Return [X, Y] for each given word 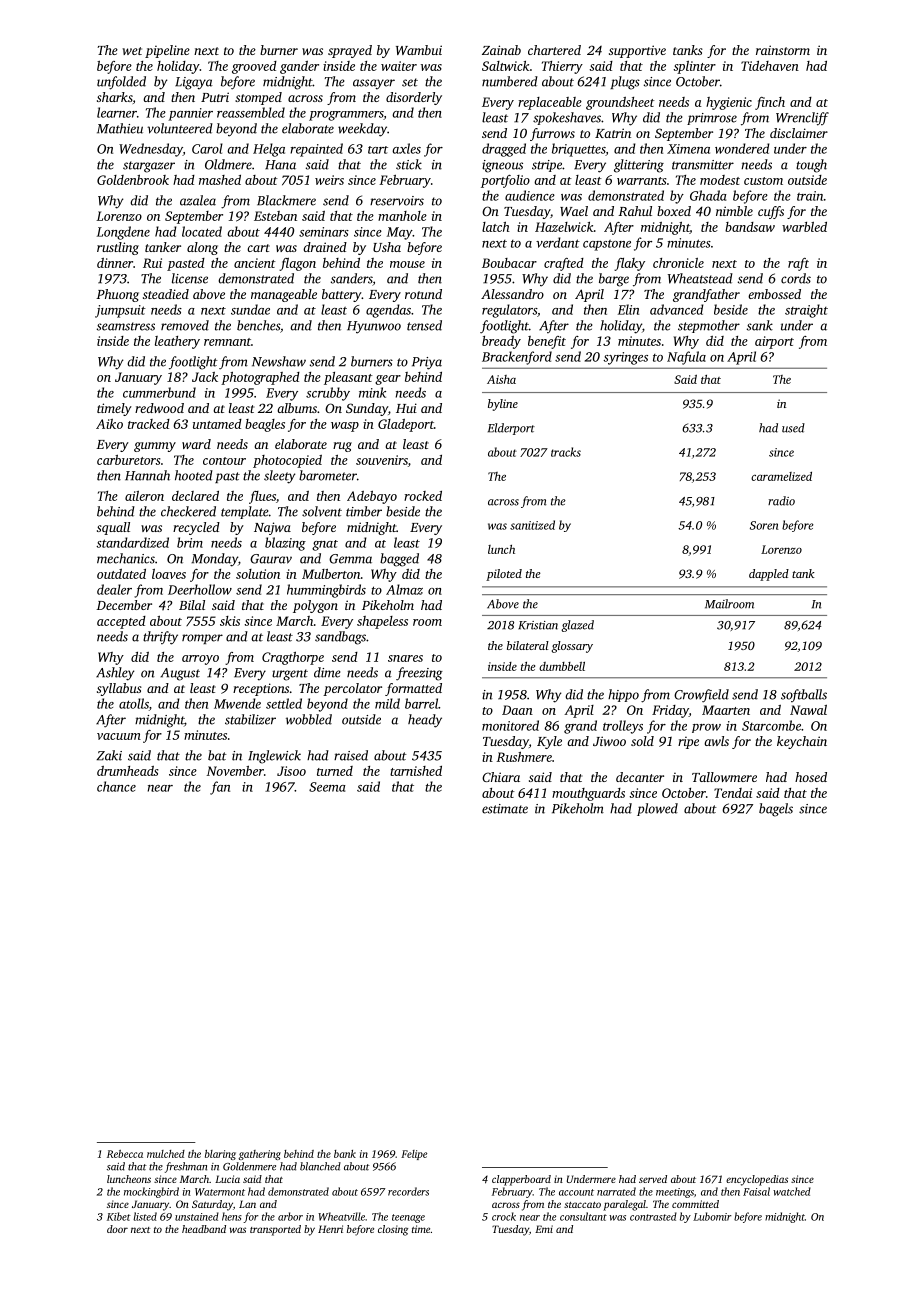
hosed [811, 777]
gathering [259, 1155]
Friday [670, 711]
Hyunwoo [374, 327]
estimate [505, 809]
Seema [327, 787]
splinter [695, 67]
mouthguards [588, 794]
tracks [566, 452]
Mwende [237, 703]
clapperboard [521, 1180]
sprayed [350, 51]
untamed [217, 424]
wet [132, 51]
